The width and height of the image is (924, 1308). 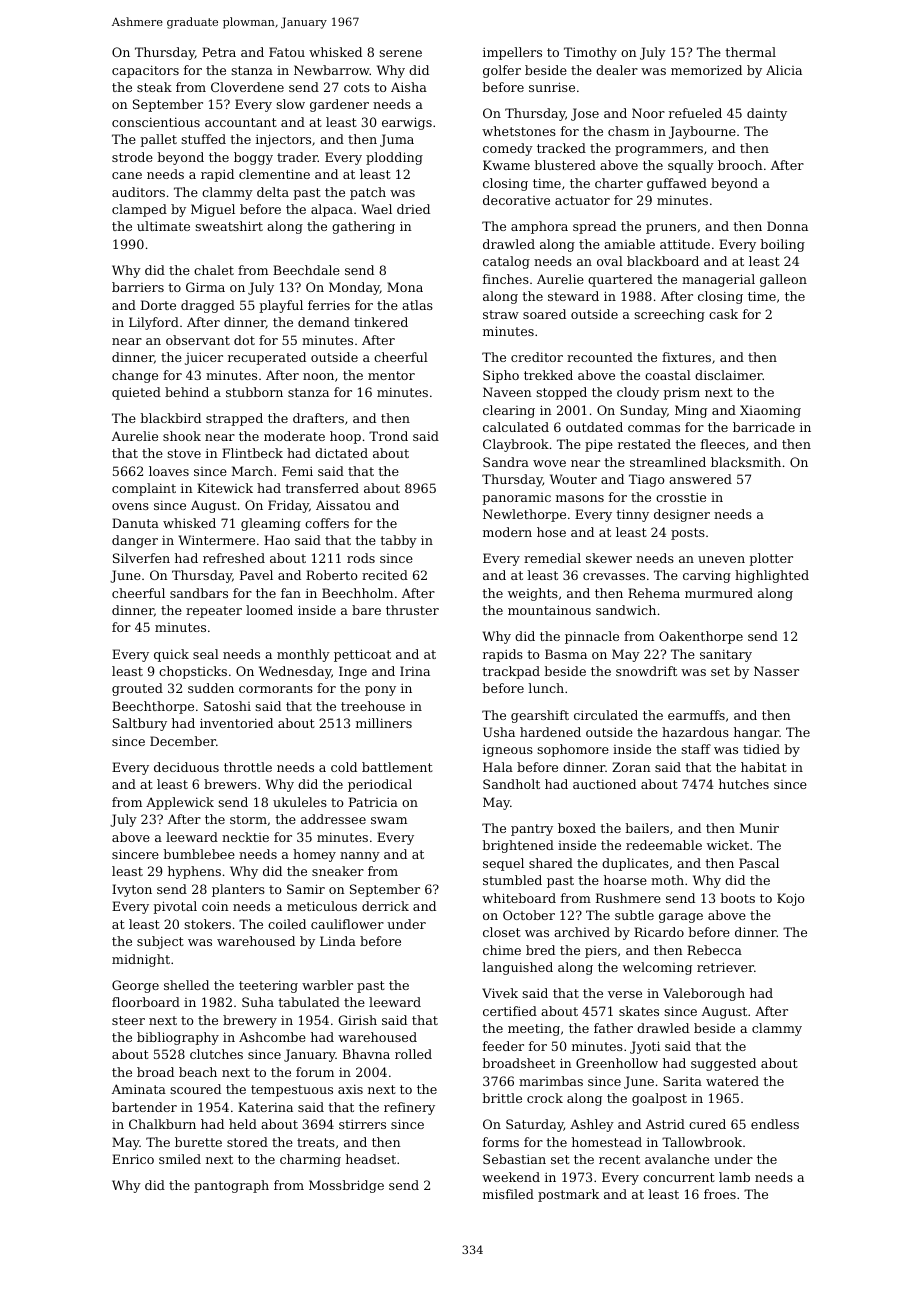 I want to click on barricade, so click(x=764, y=427).
